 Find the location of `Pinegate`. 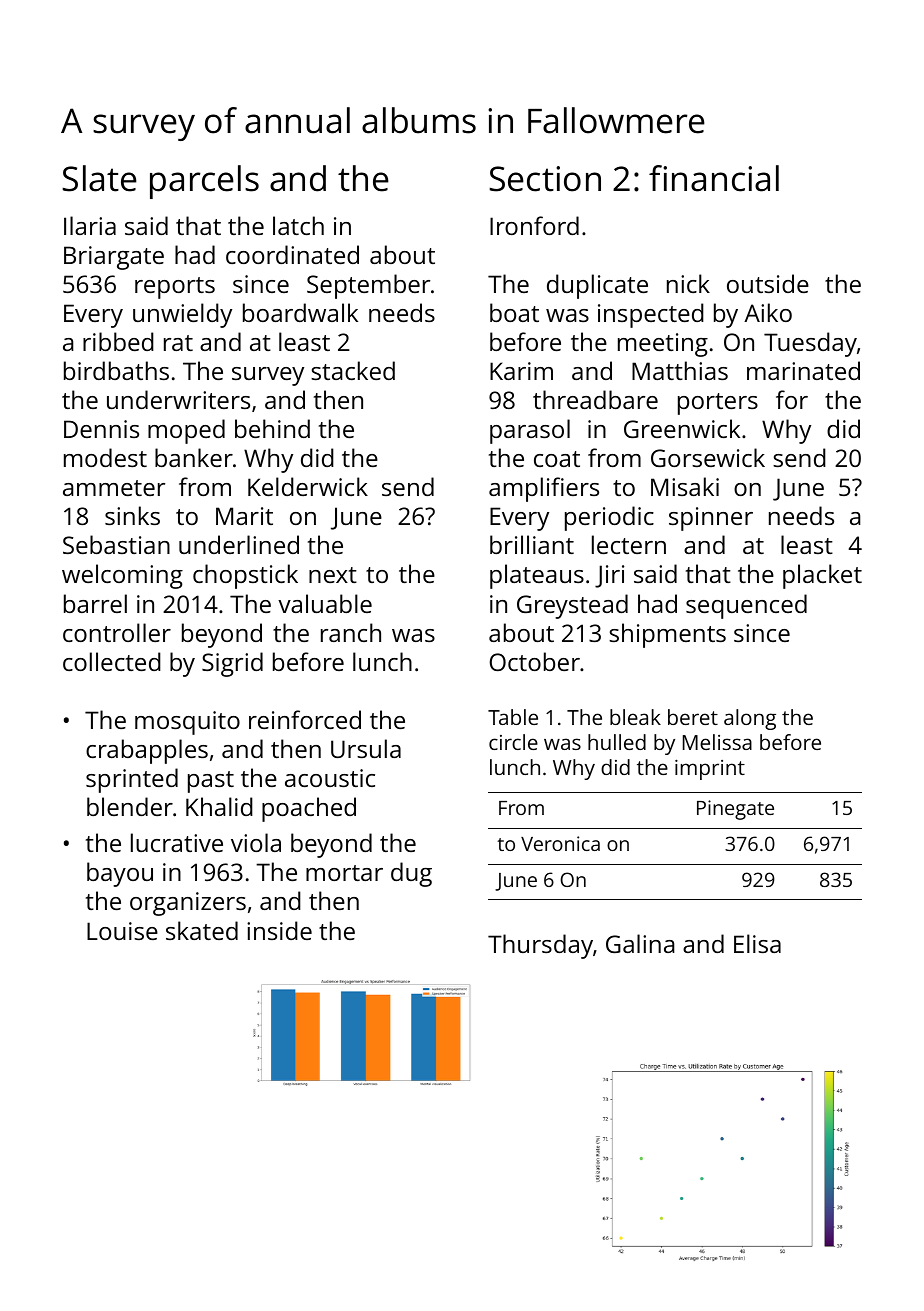

Pinegate is located at coordinates (735, 810).
